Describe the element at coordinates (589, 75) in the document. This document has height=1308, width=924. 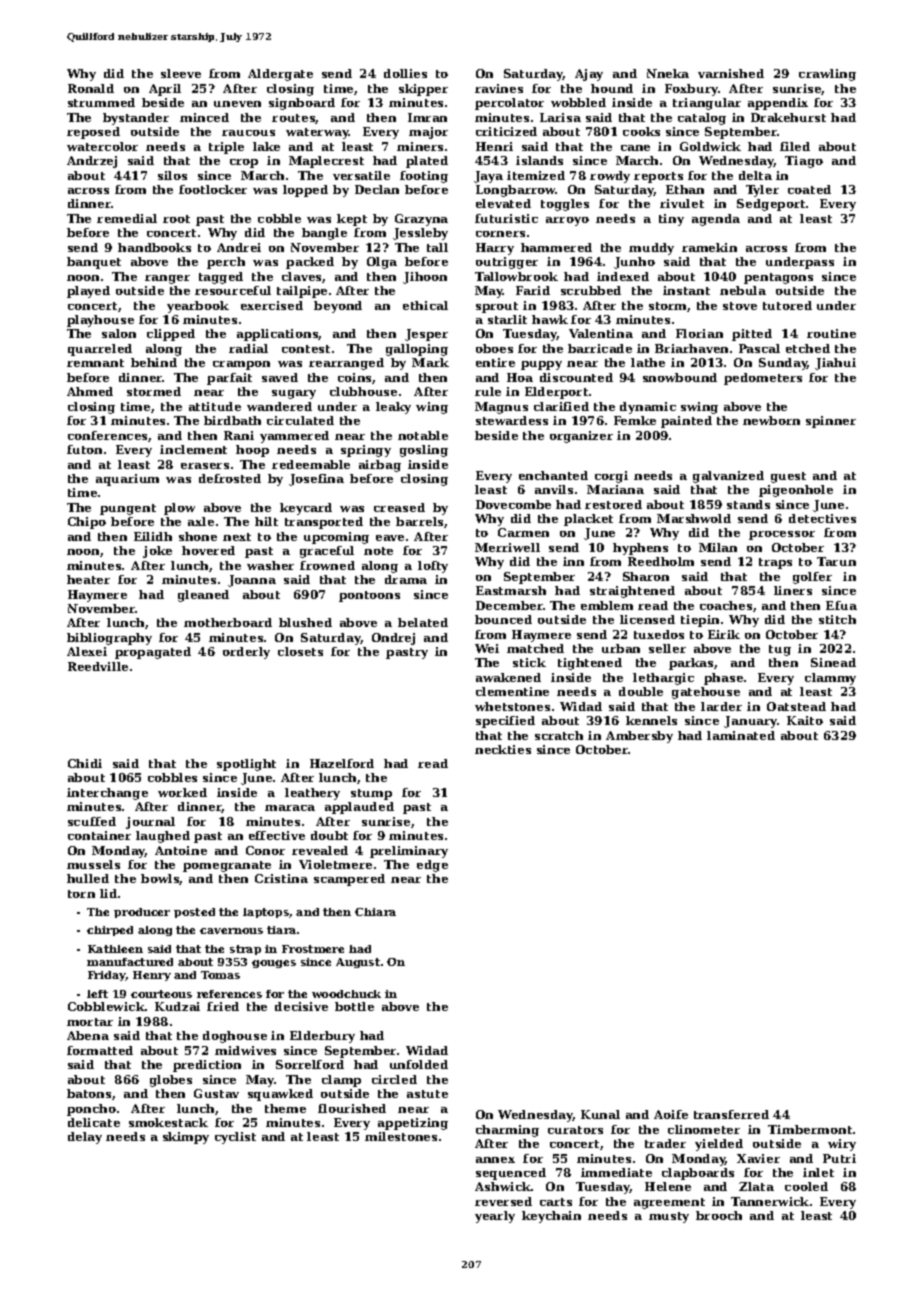
I see `Ajay` at that location.
